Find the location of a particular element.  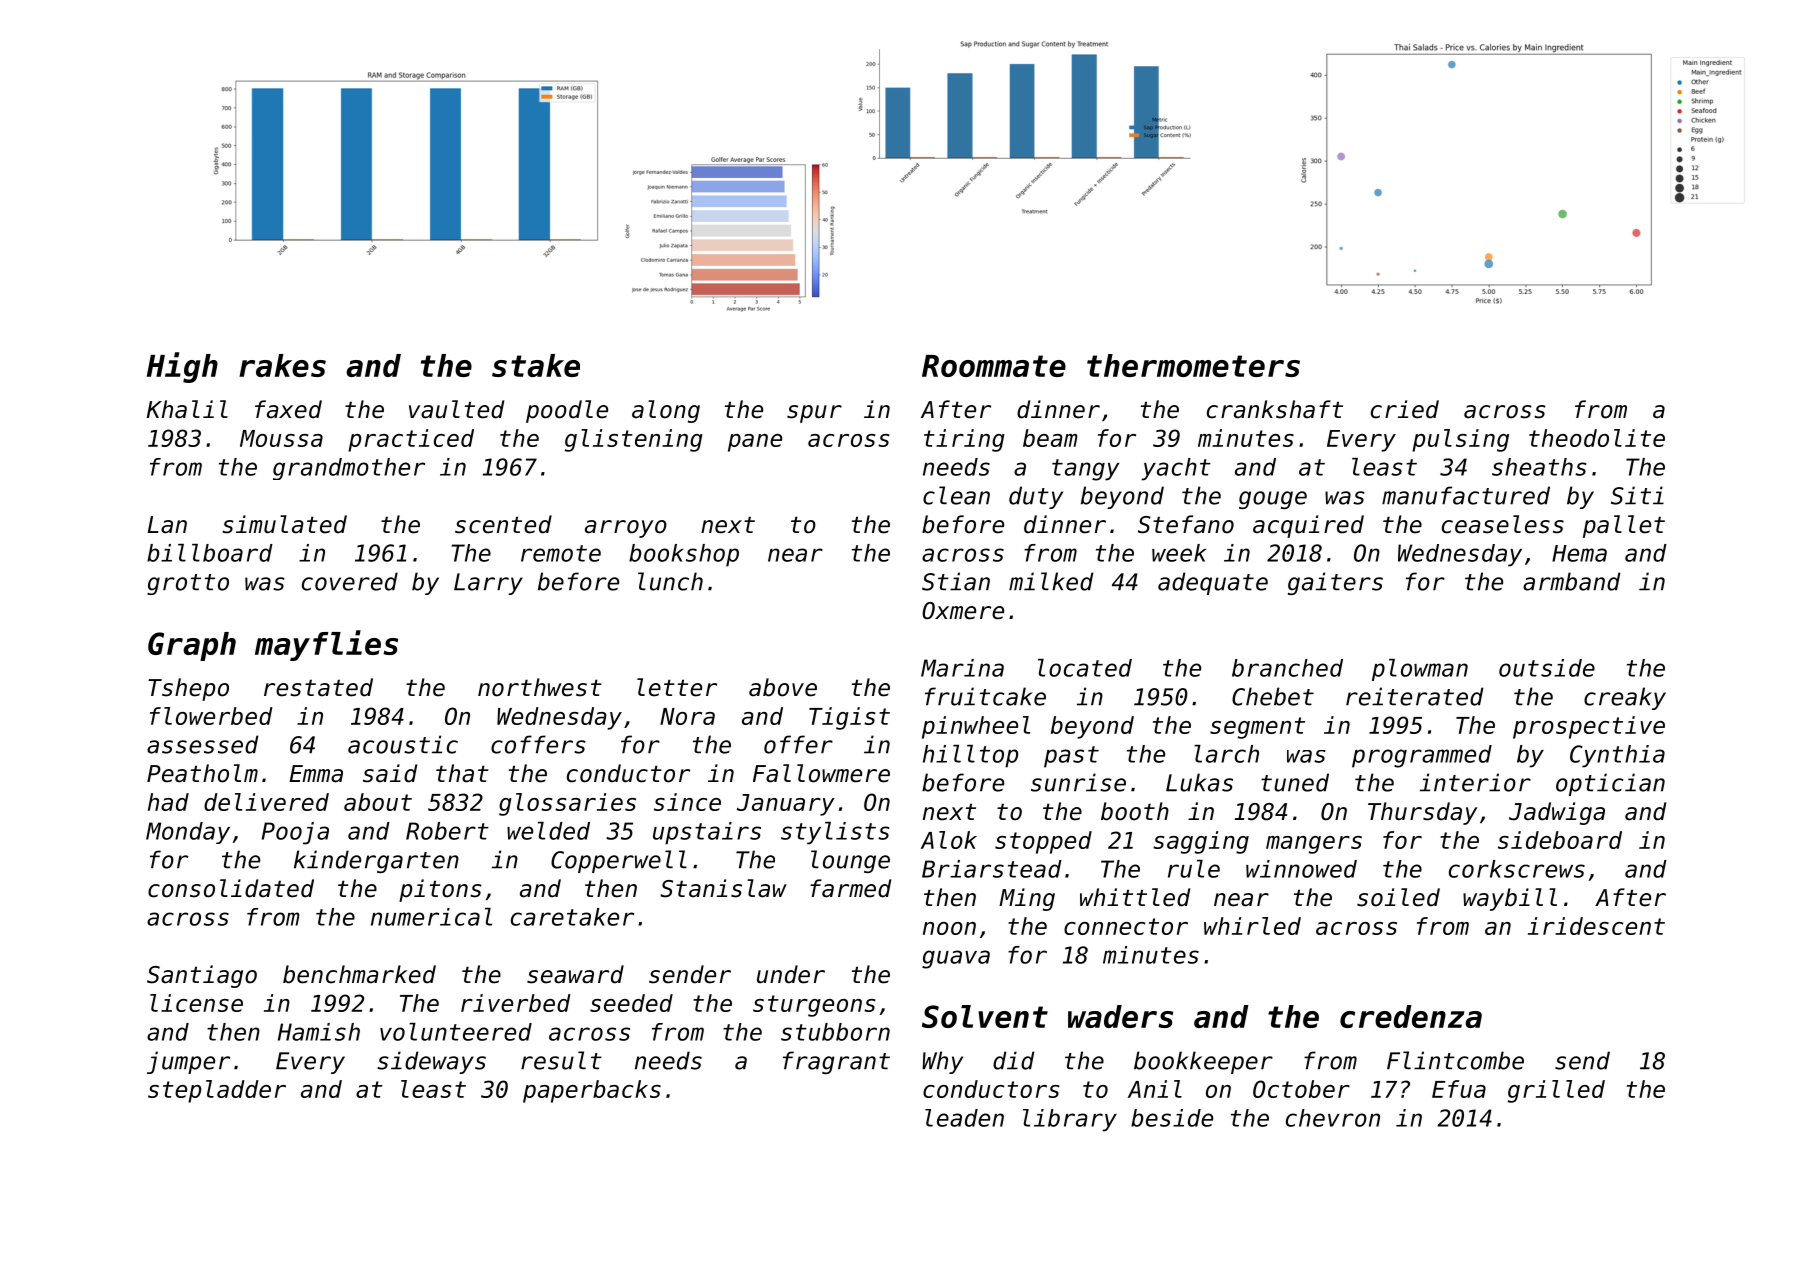

noon is located at coordinates (949, 928).
